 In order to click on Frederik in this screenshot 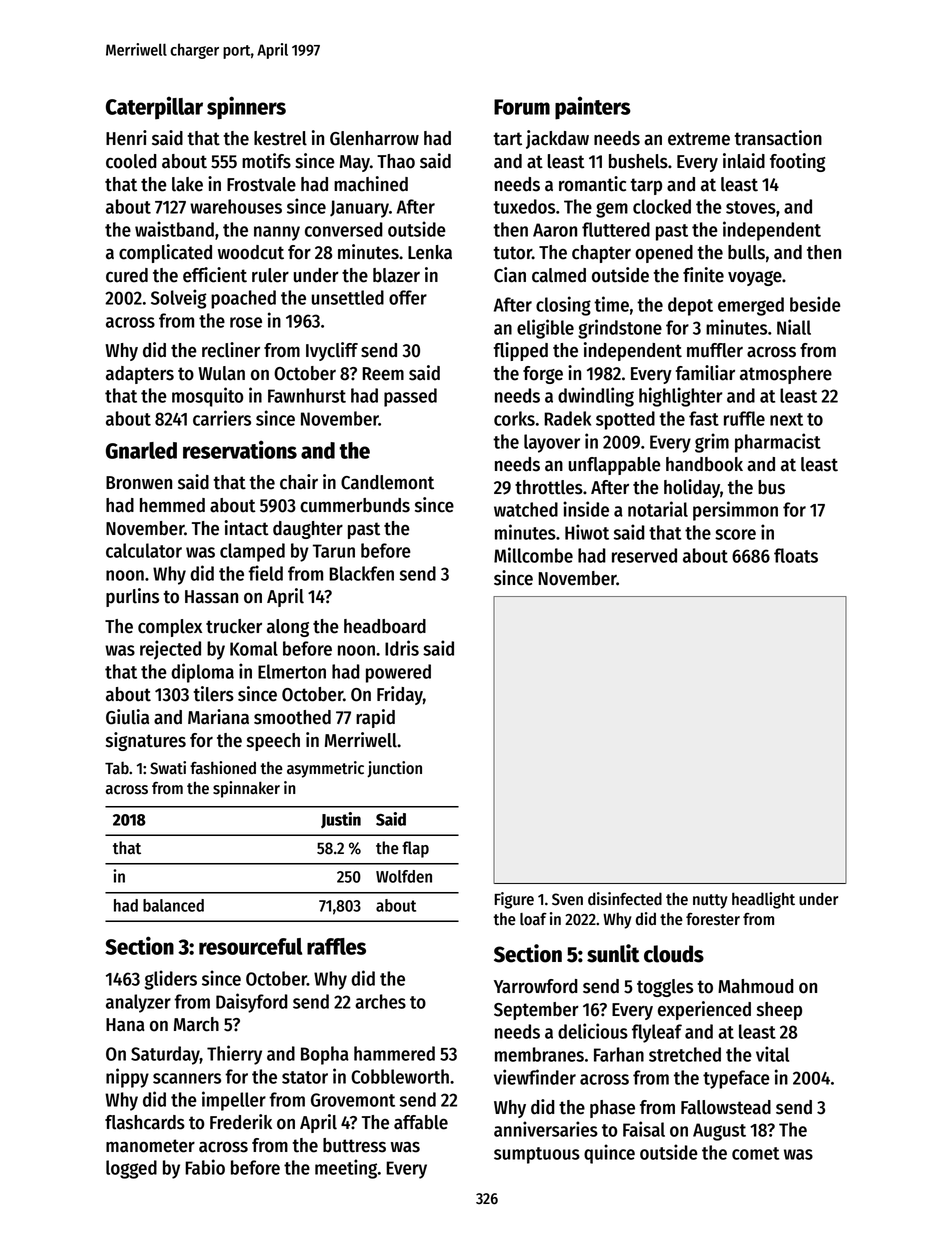, I will do `click(241, 1122)`.
